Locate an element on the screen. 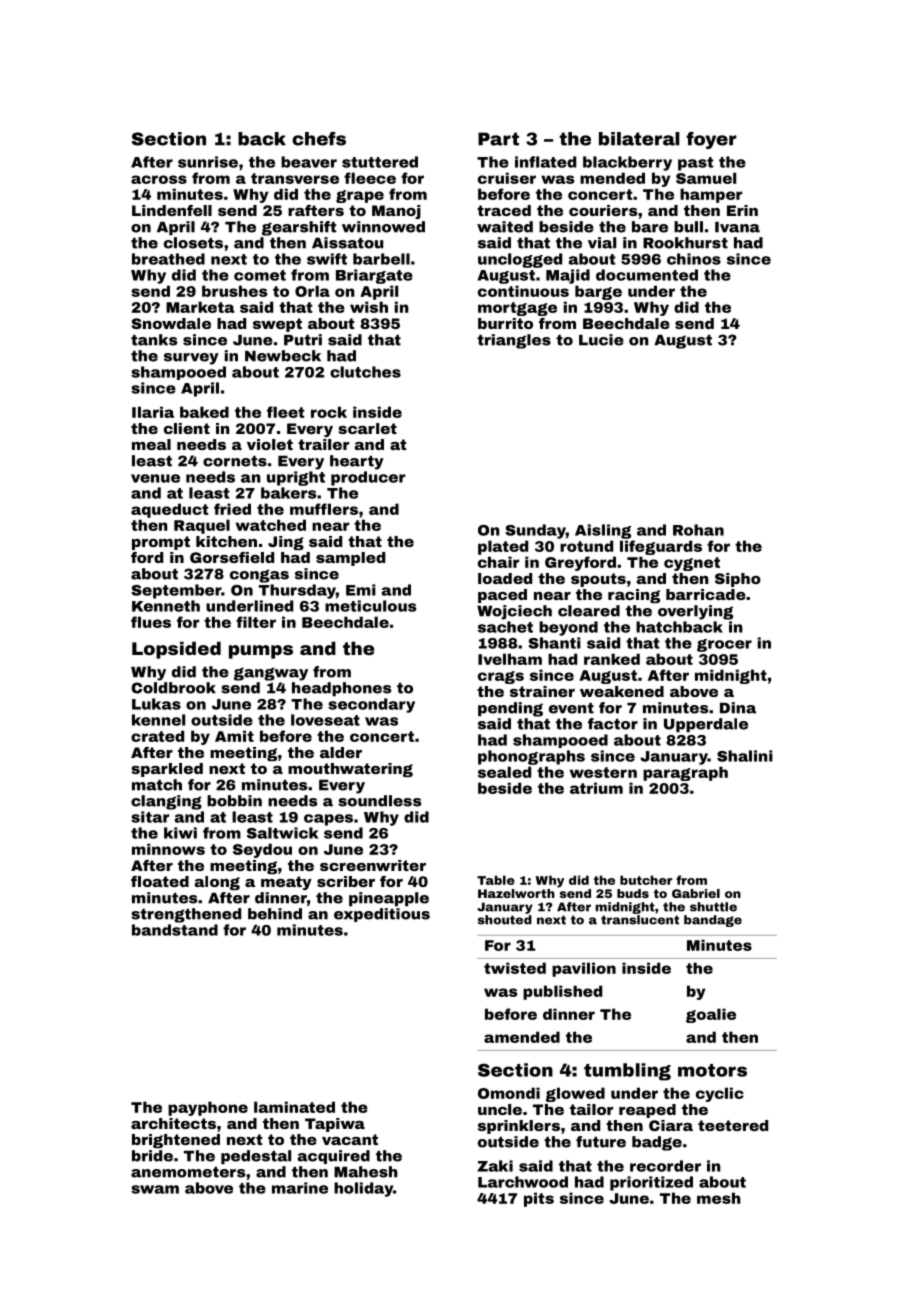 Image resolution: width=908 pixels, height=1316 pixels. soundless is located at coordinates (379, 801).
